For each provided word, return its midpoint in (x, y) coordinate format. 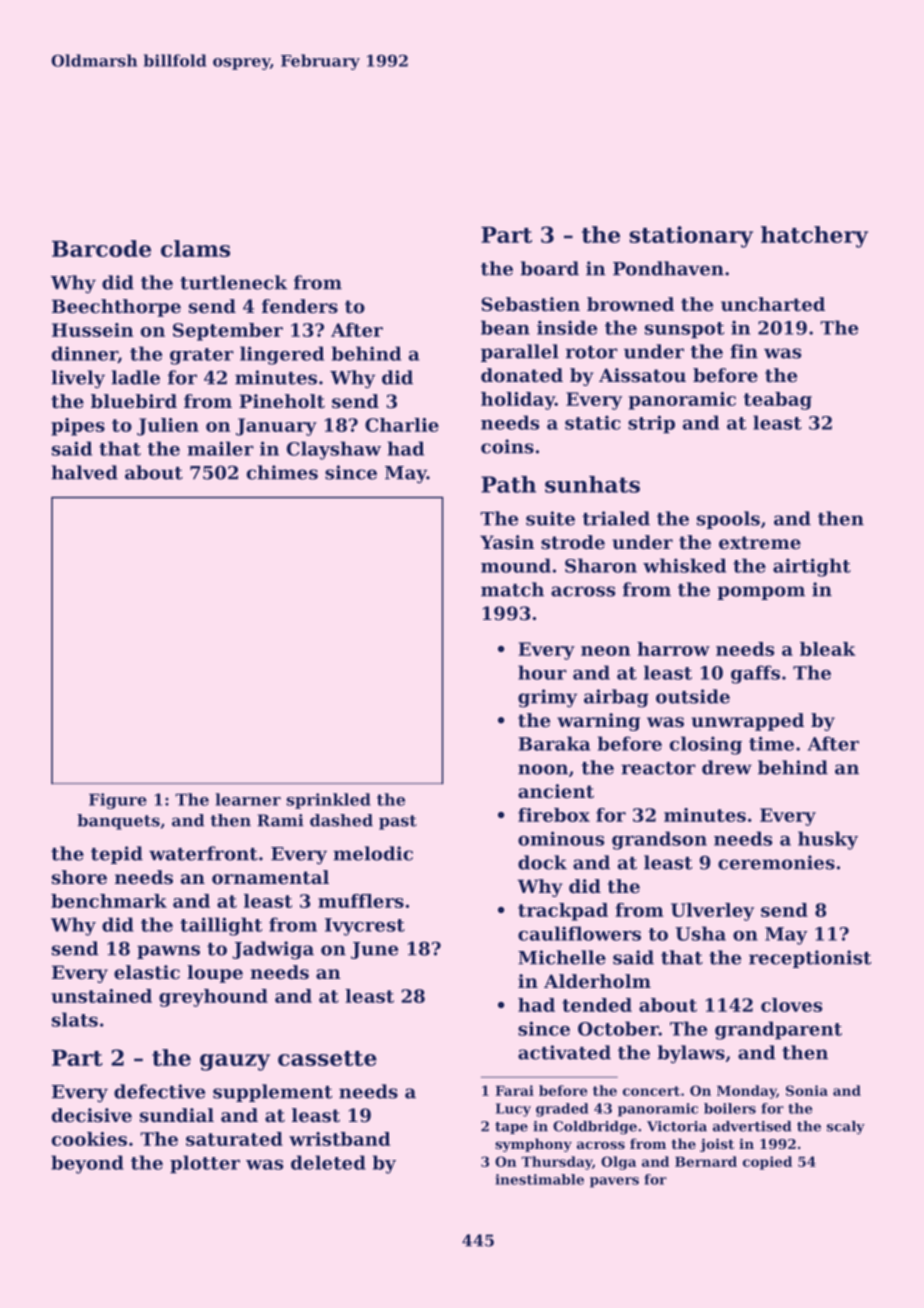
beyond (87, 1164)
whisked (684, 565)
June (374, 950)
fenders (300, 306)
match (512, 589)
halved (84, 472)
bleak (828, 649)
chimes (282, 472)
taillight (221, 926)
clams (195, 248)
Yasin (507, 542)
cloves (791, 1005)
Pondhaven (668, 268)
